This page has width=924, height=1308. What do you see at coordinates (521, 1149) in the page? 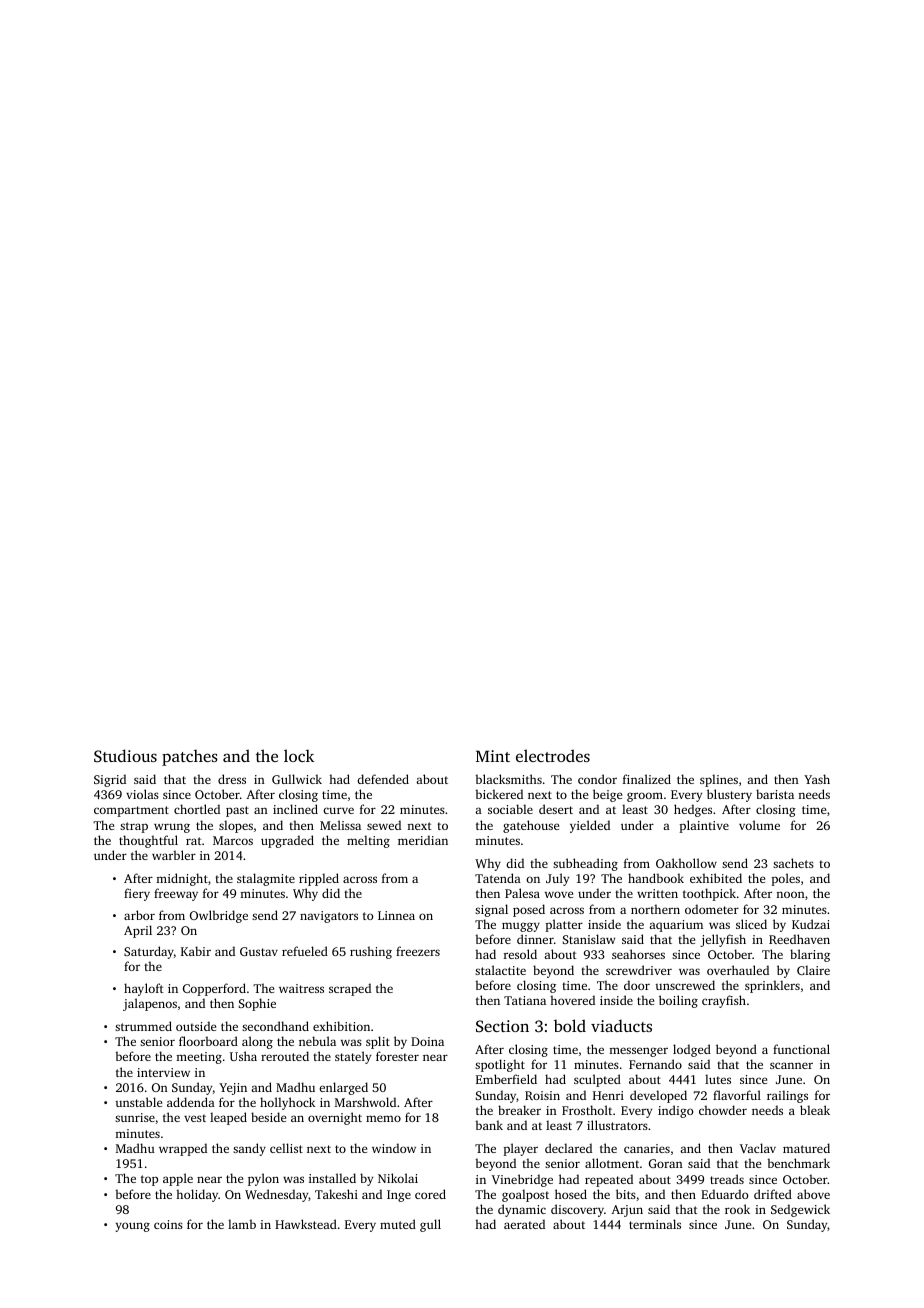
I see `player` at bounding box center [521, 1149].
